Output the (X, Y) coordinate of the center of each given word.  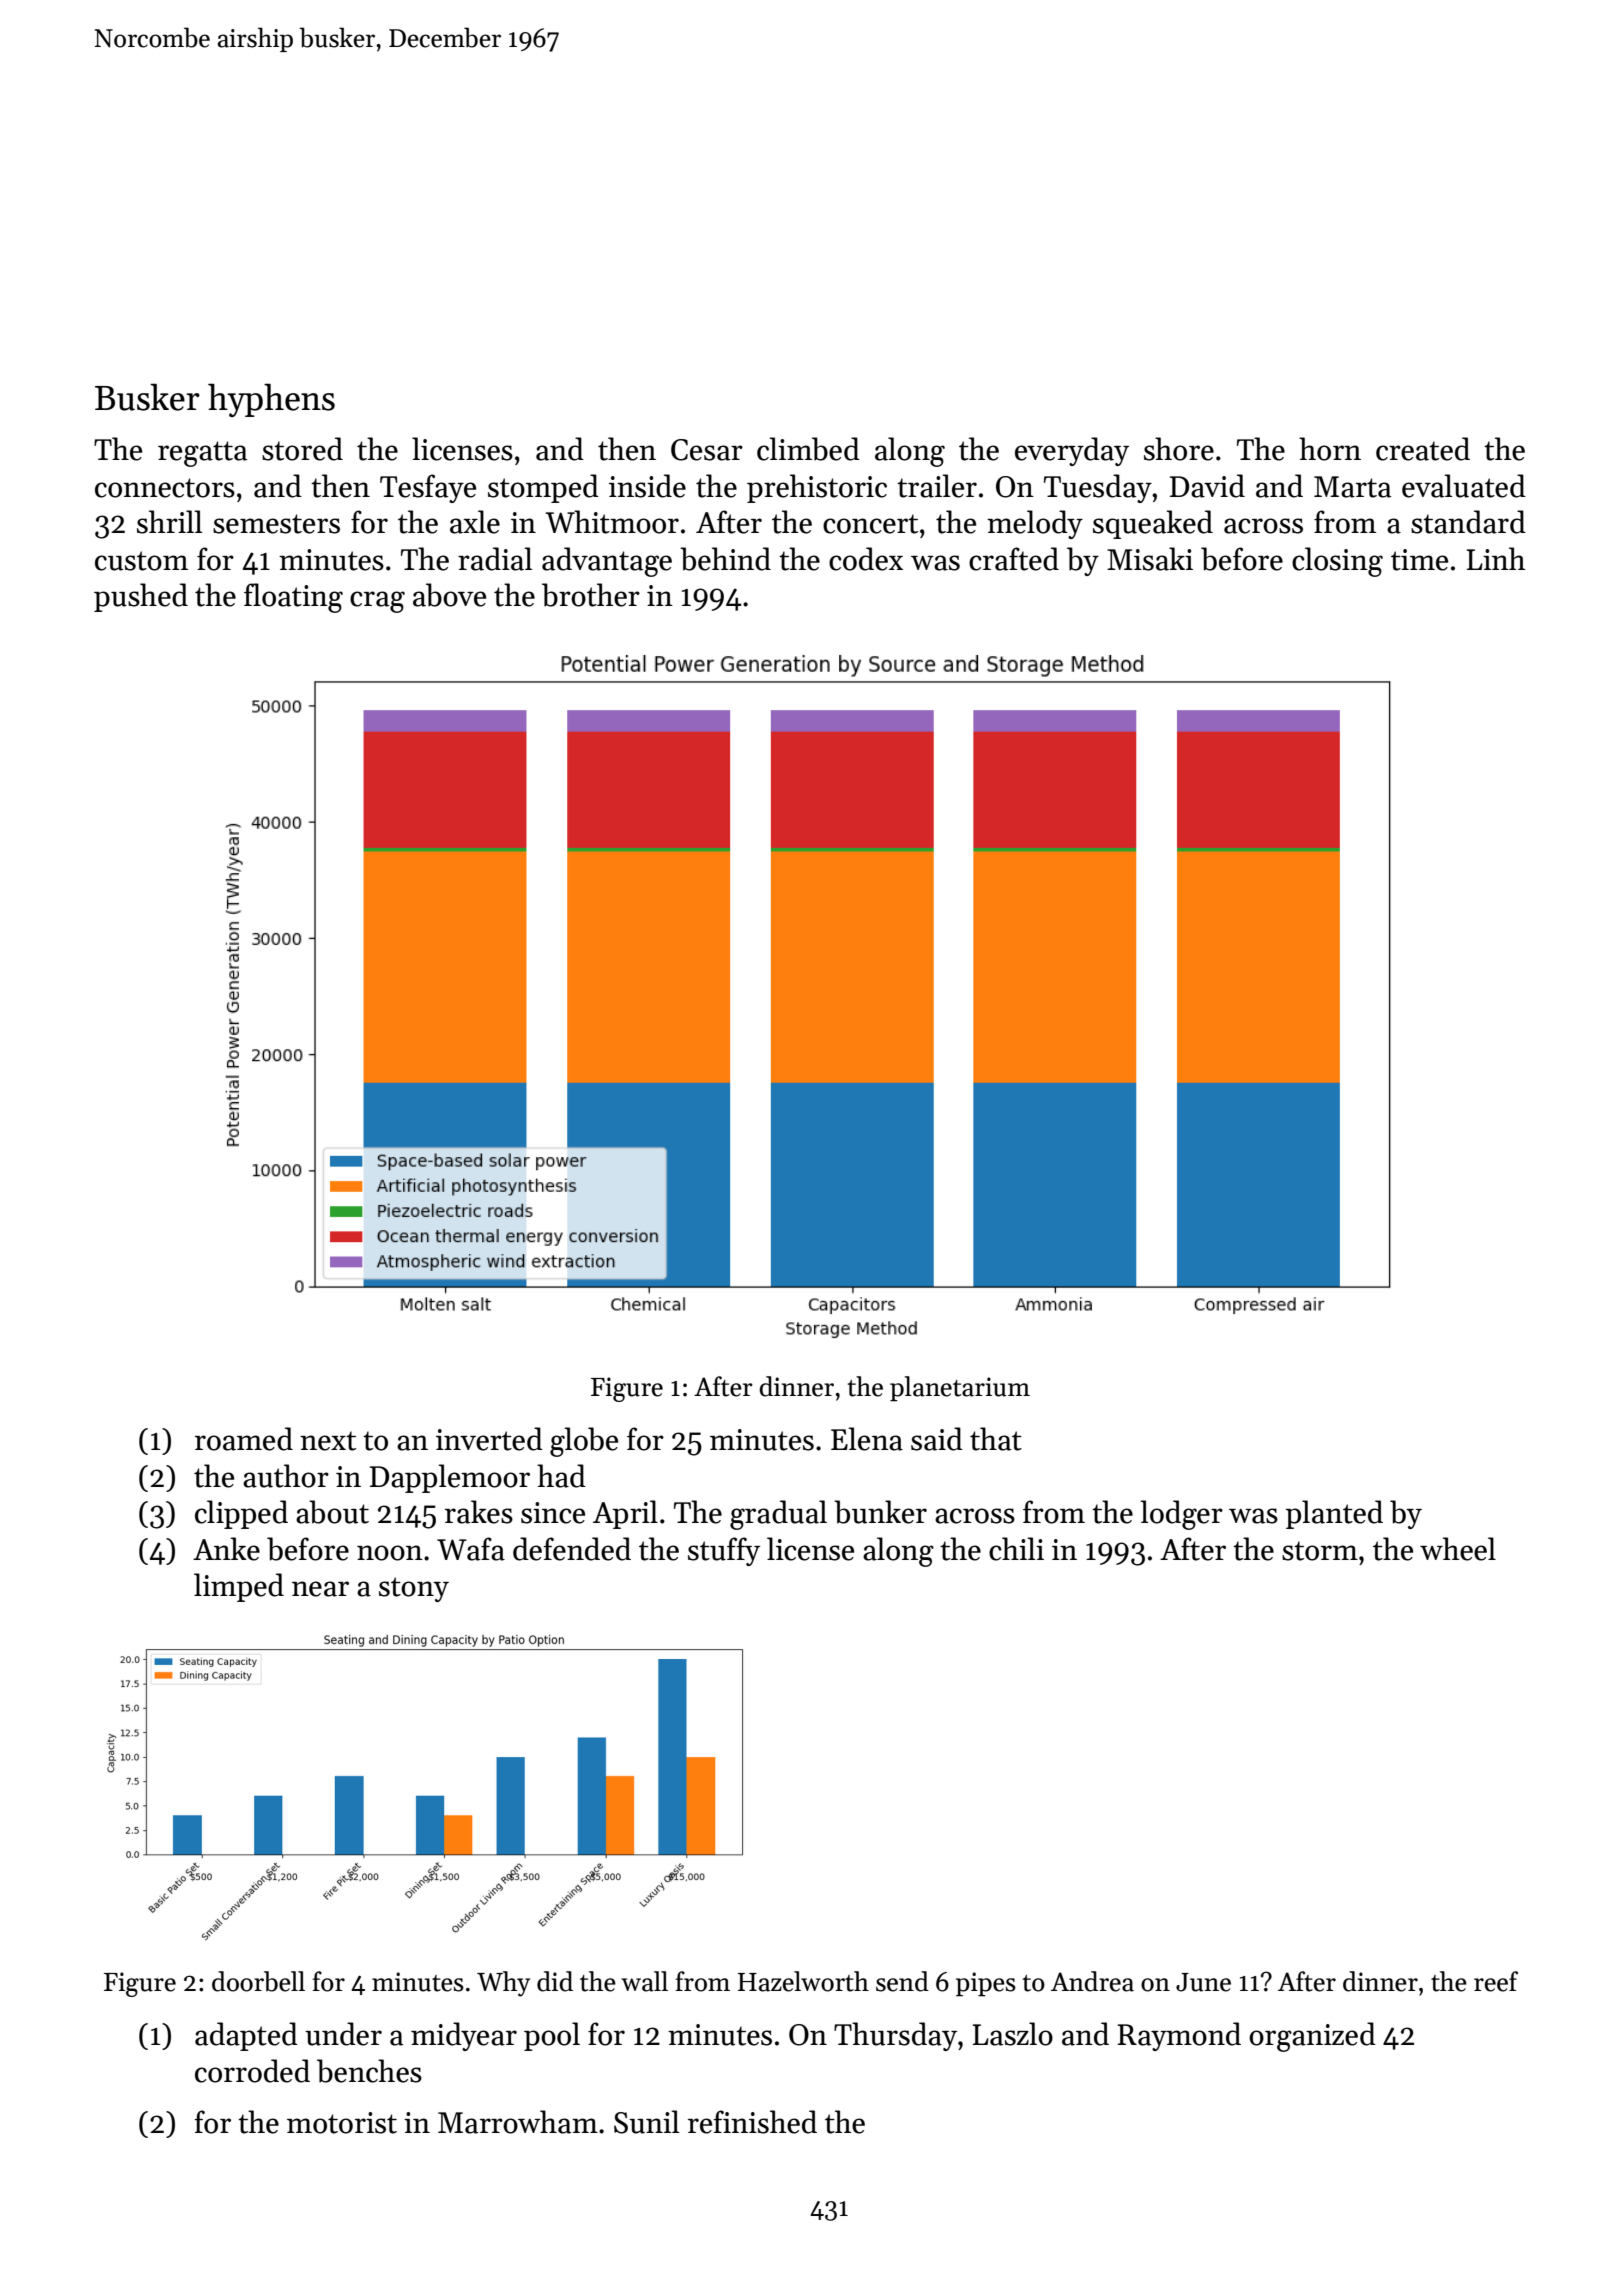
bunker (880, 1512)
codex (866, 559)
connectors (165, 488)
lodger (1181, 1515)
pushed (141, 597)
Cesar (707, 450)
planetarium (960, 1389)
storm (1320, 1551)
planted (1334, 1514)
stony (414, 1589)
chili (1016, 1549)
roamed (244, 1439)
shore (1179, 449)
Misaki (1150, 559)
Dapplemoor (450, 1478)
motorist (342, 2123)
